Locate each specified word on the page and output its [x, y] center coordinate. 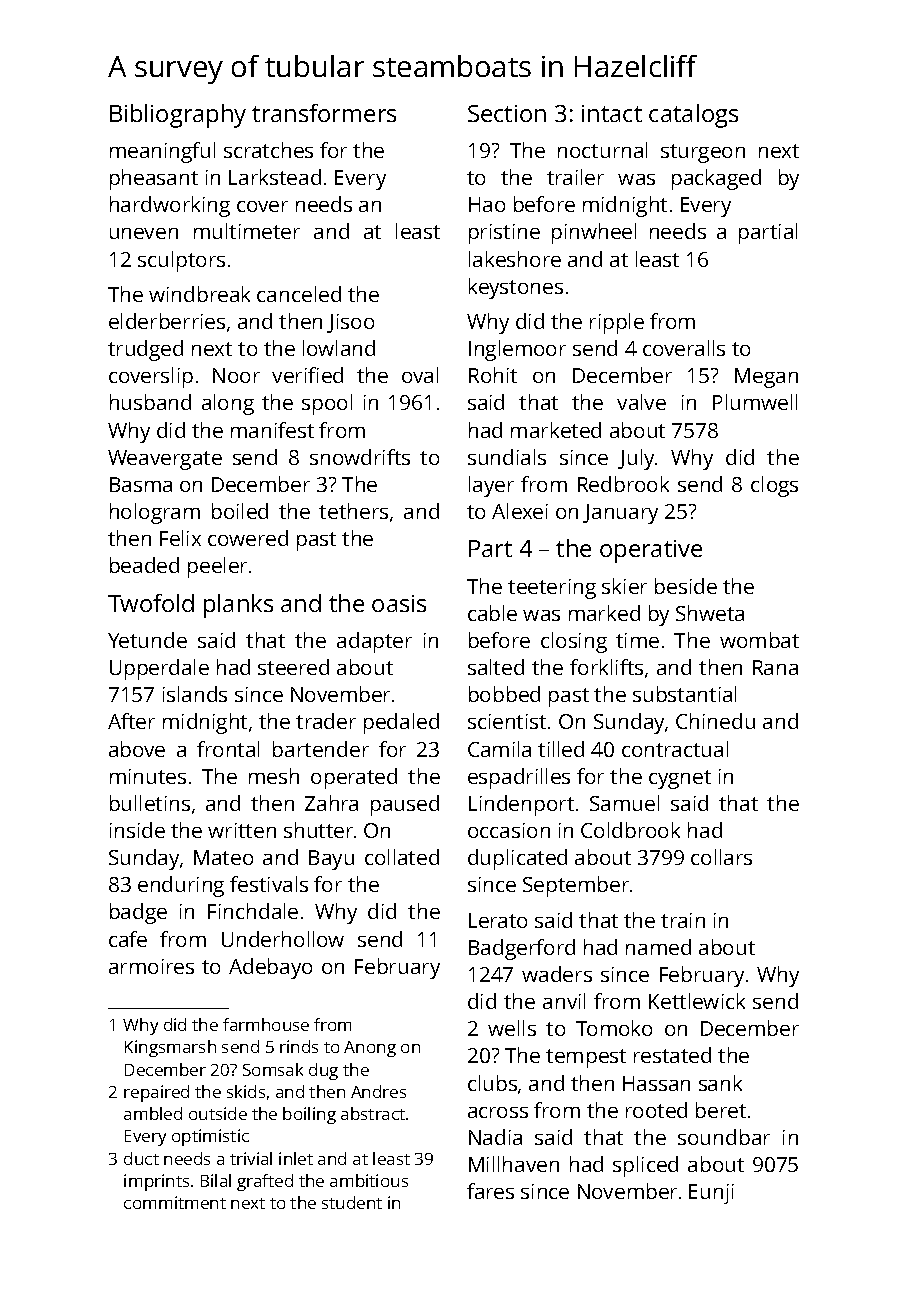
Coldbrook [630, 830]
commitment [175, 1202]
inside [137, 830]
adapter [374, 642]
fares [490, 1191]
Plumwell [755, 402]
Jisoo [350, 323]
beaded [144, 565]
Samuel [624, 803]
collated [402, 857]
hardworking [170, 206]
